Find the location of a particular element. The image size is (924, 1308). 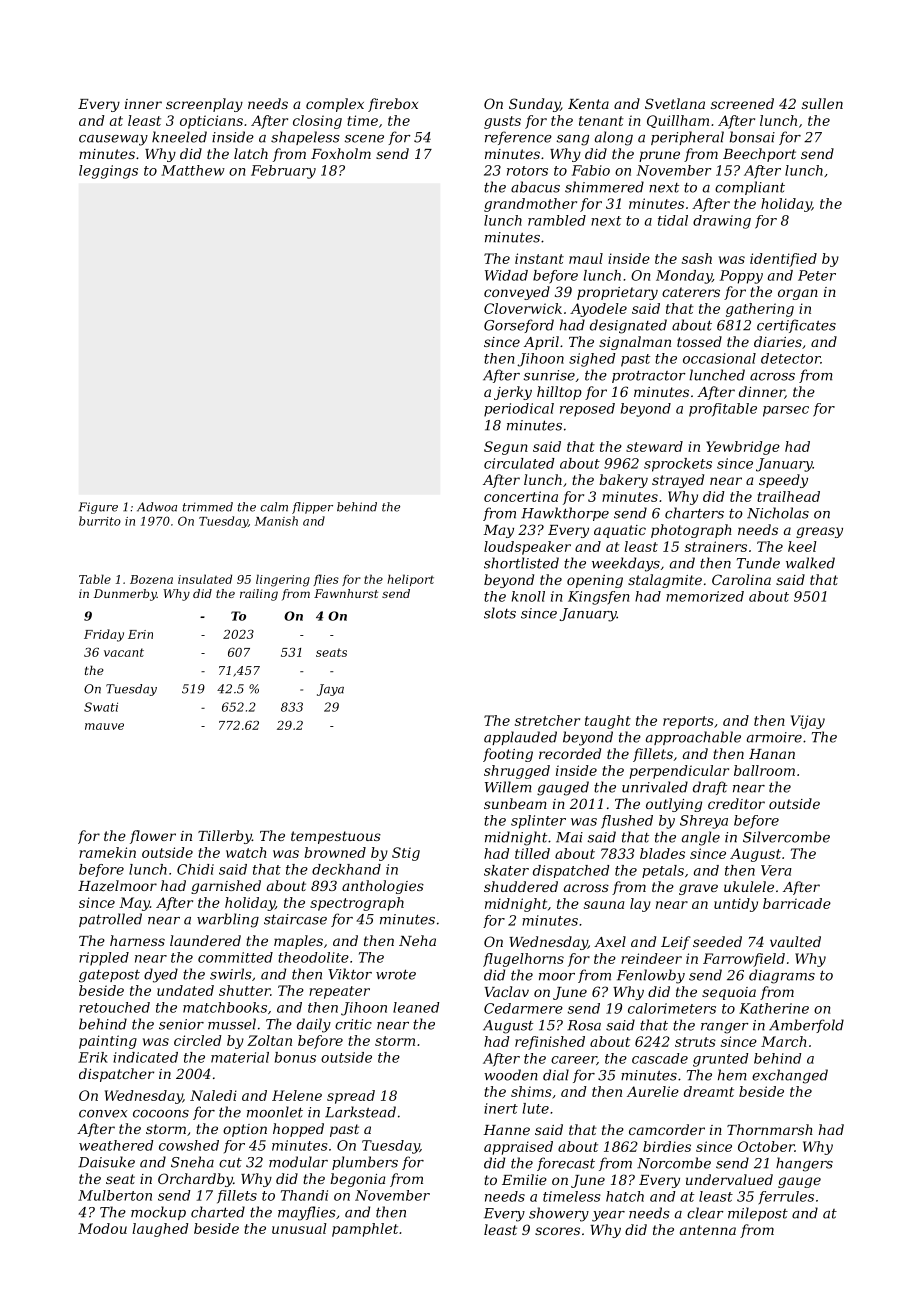

ramekin is located at coordinates (107, 852).
